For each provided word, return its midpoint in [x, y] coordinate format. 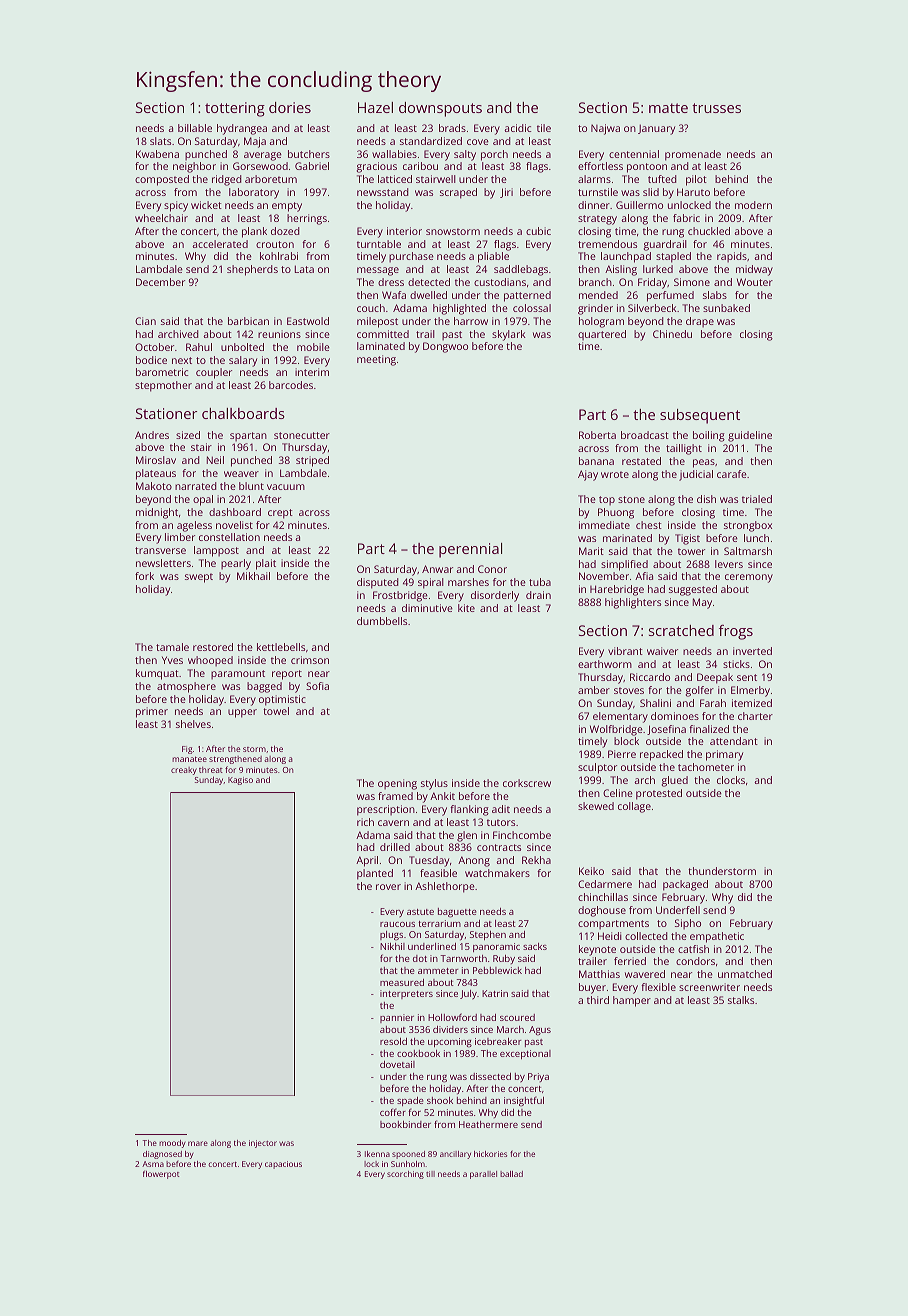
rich [365, 822]
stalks [741, 1000]
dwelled [428, 295]
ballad [511, 1174]
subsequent [700, 416]
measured [402, 982]
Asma [153, 1164]
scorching [405, 1175]
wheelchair [161, 218]
